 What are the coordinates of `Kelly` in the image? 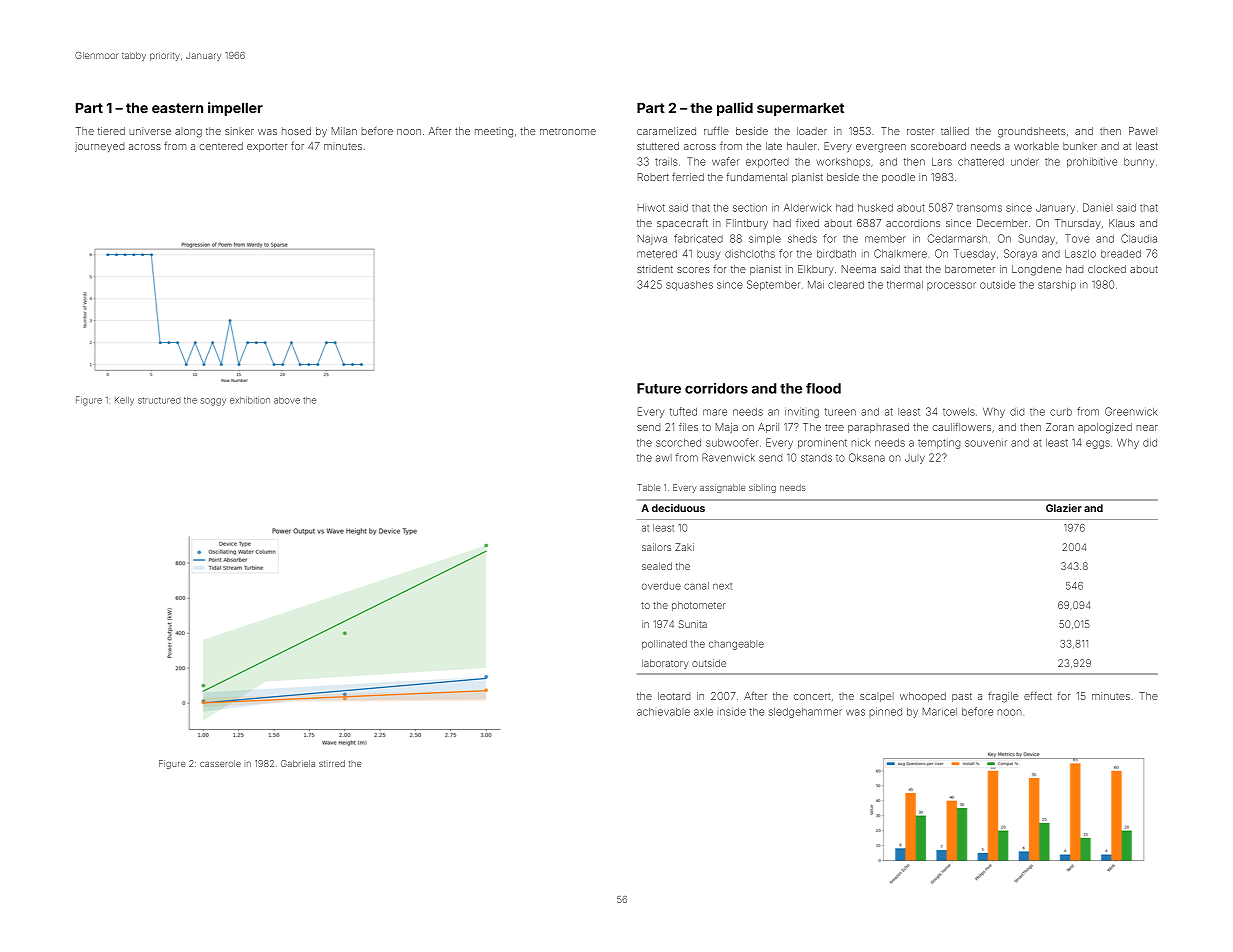 It's located at (124, 401).
